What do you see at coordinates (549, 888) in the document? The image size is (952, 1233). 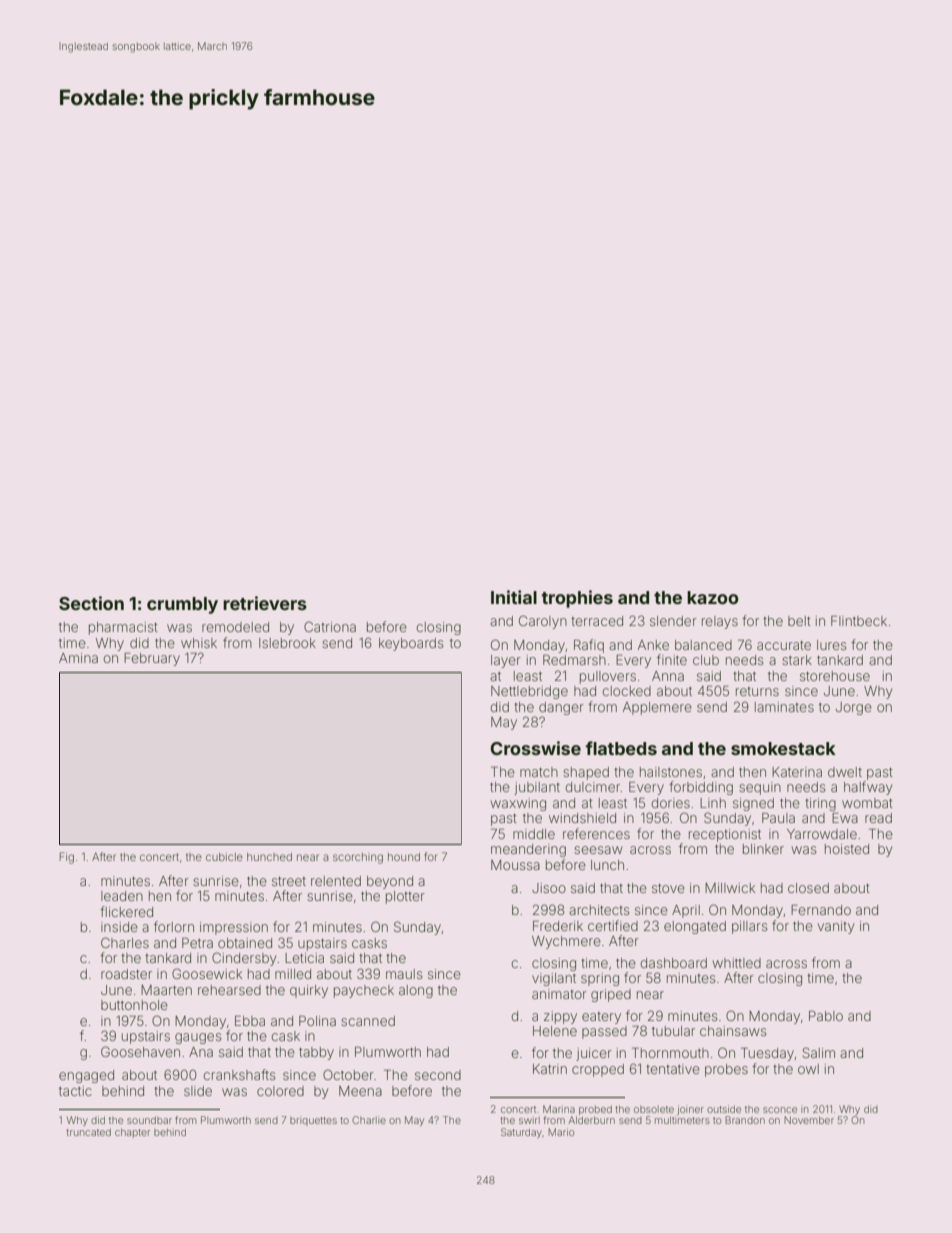 I see `Jisoo` at bounding box center [549, 888].
